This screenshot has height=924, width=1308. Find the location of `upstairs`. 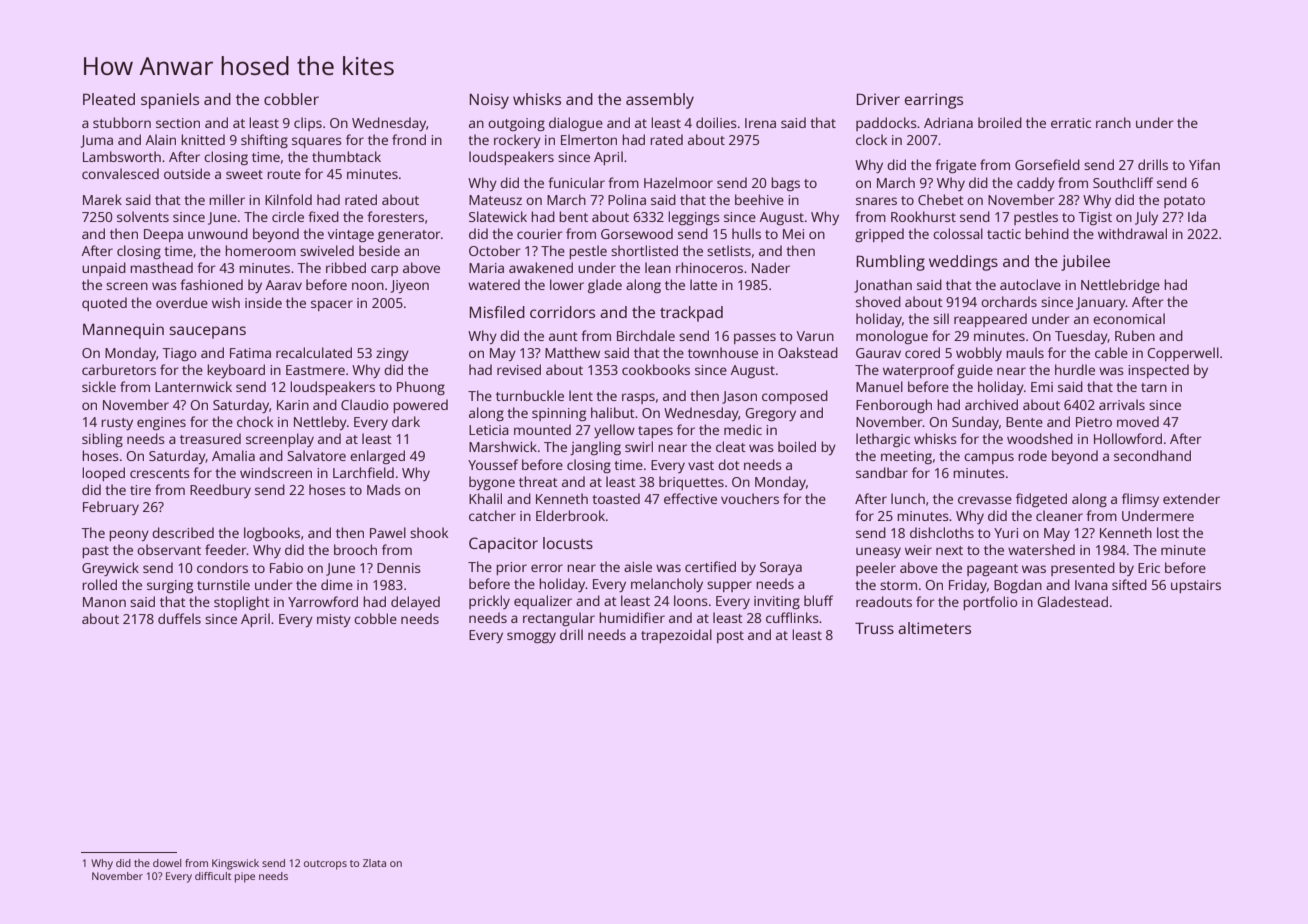

upstairs is located at coordinates (1196, 586).
